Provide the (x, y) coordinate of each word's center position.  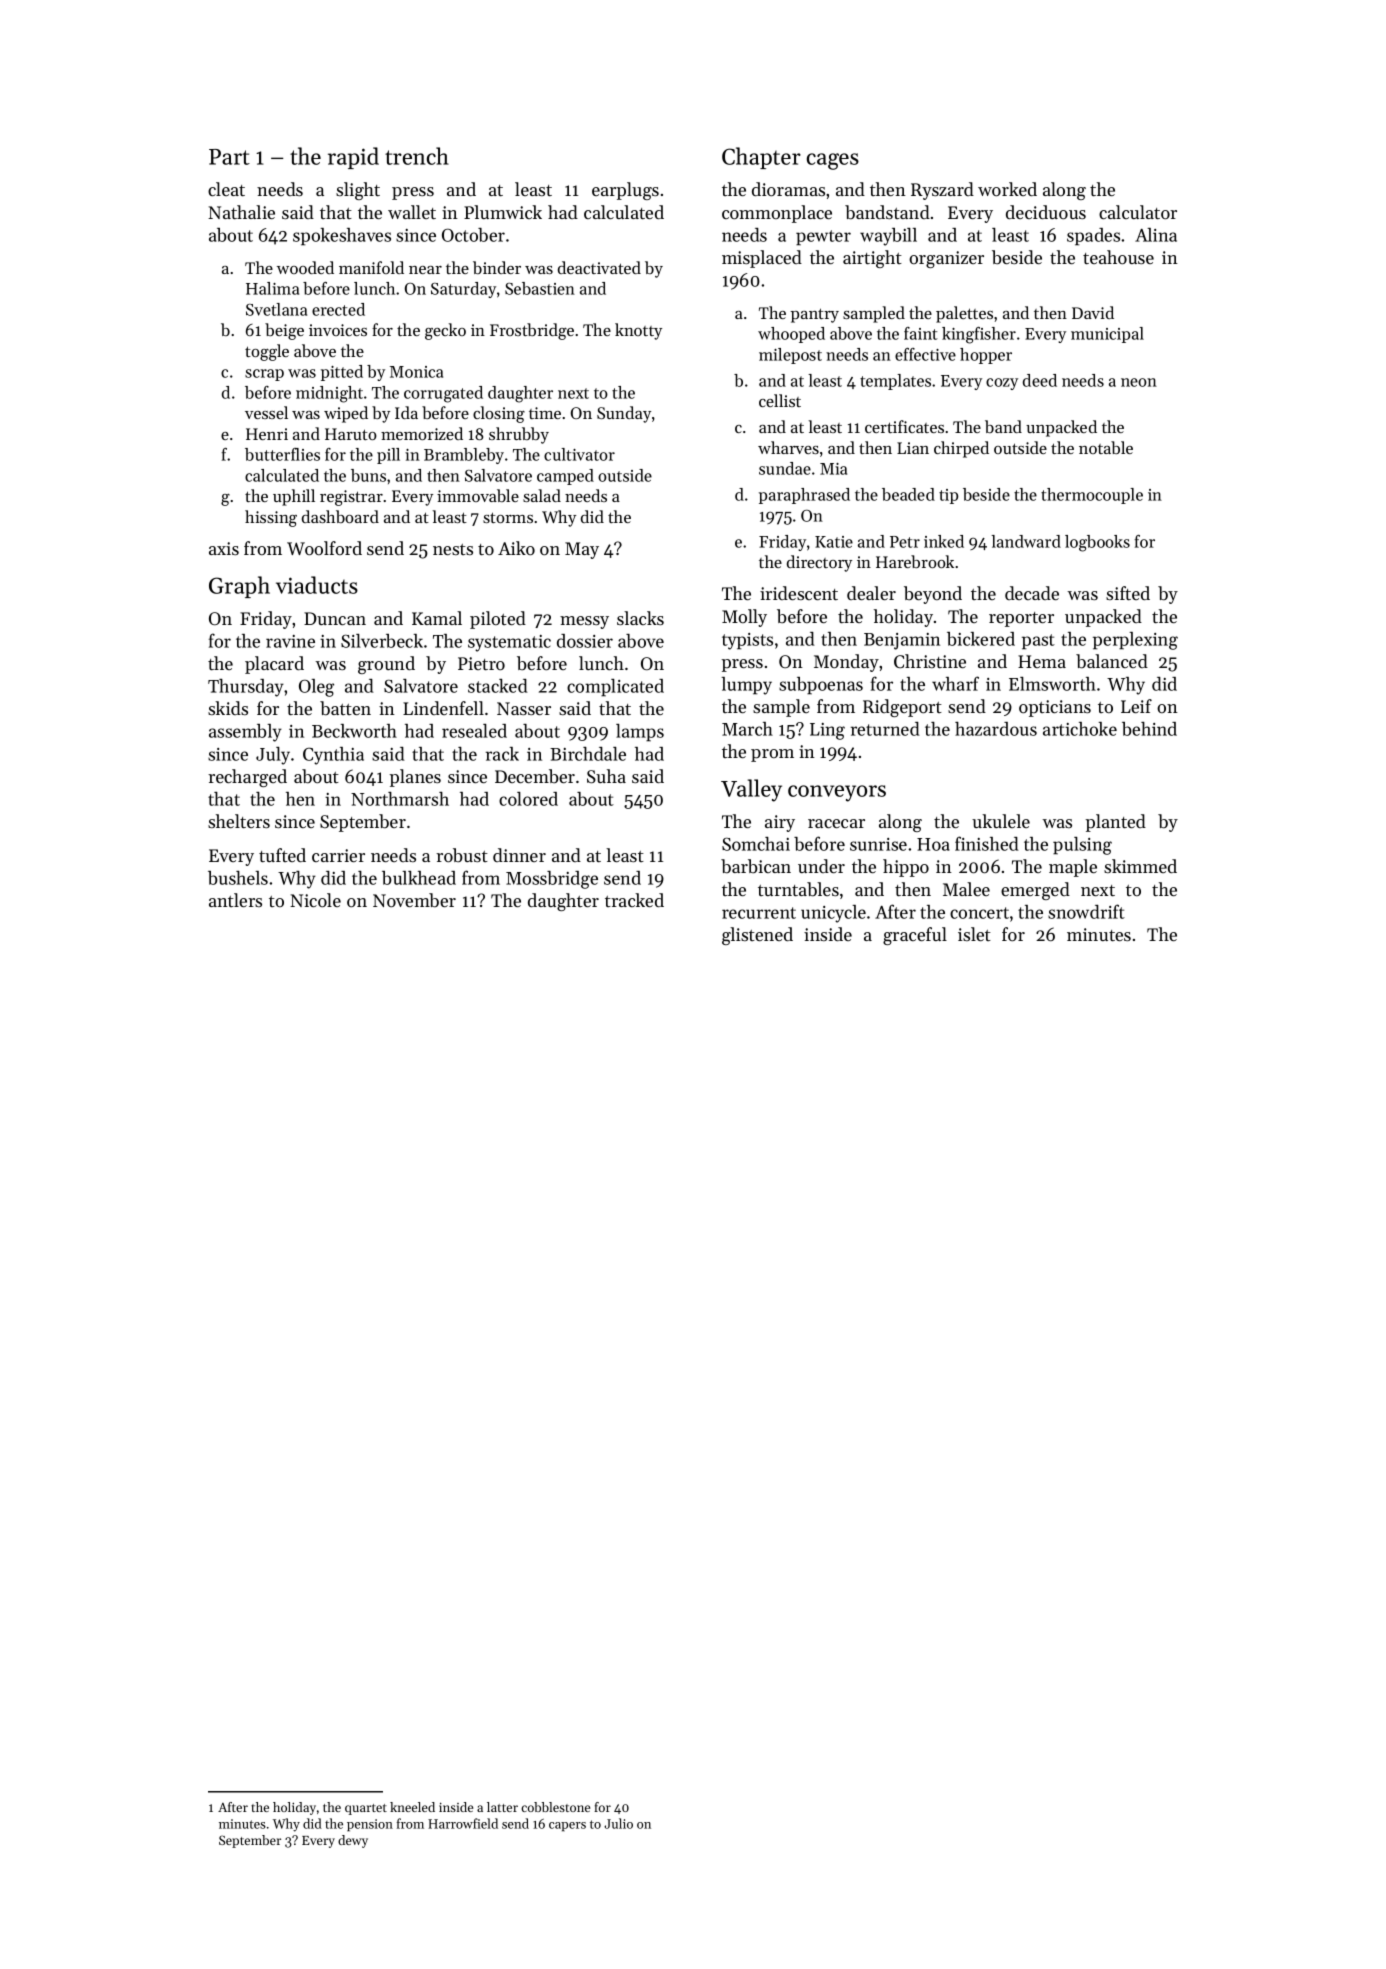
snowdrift (1086, 911)
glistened (757, 936)
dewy (353, 1841)
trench (417, 156)
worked (1007, 189)
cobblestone (555, 1807)
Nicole (315, 900)
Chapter (761, 158)
